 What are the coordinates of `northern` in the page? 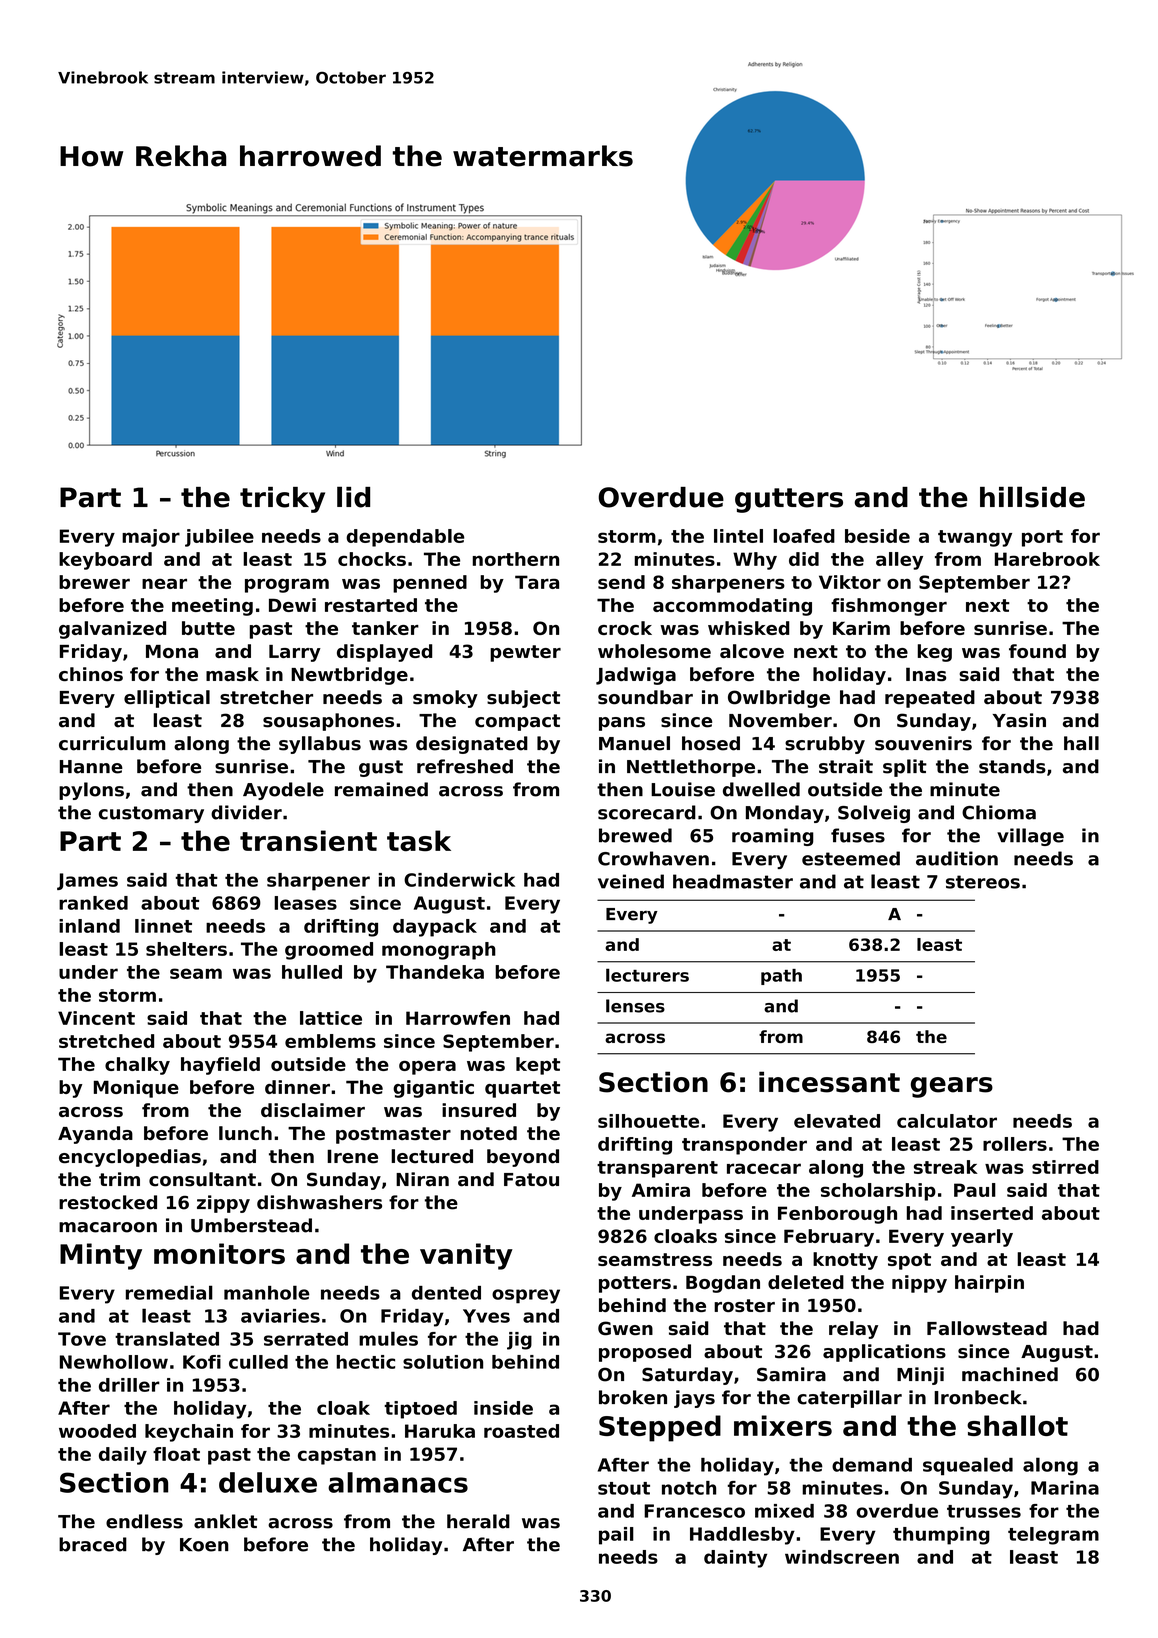 It's located at (516, 559).
